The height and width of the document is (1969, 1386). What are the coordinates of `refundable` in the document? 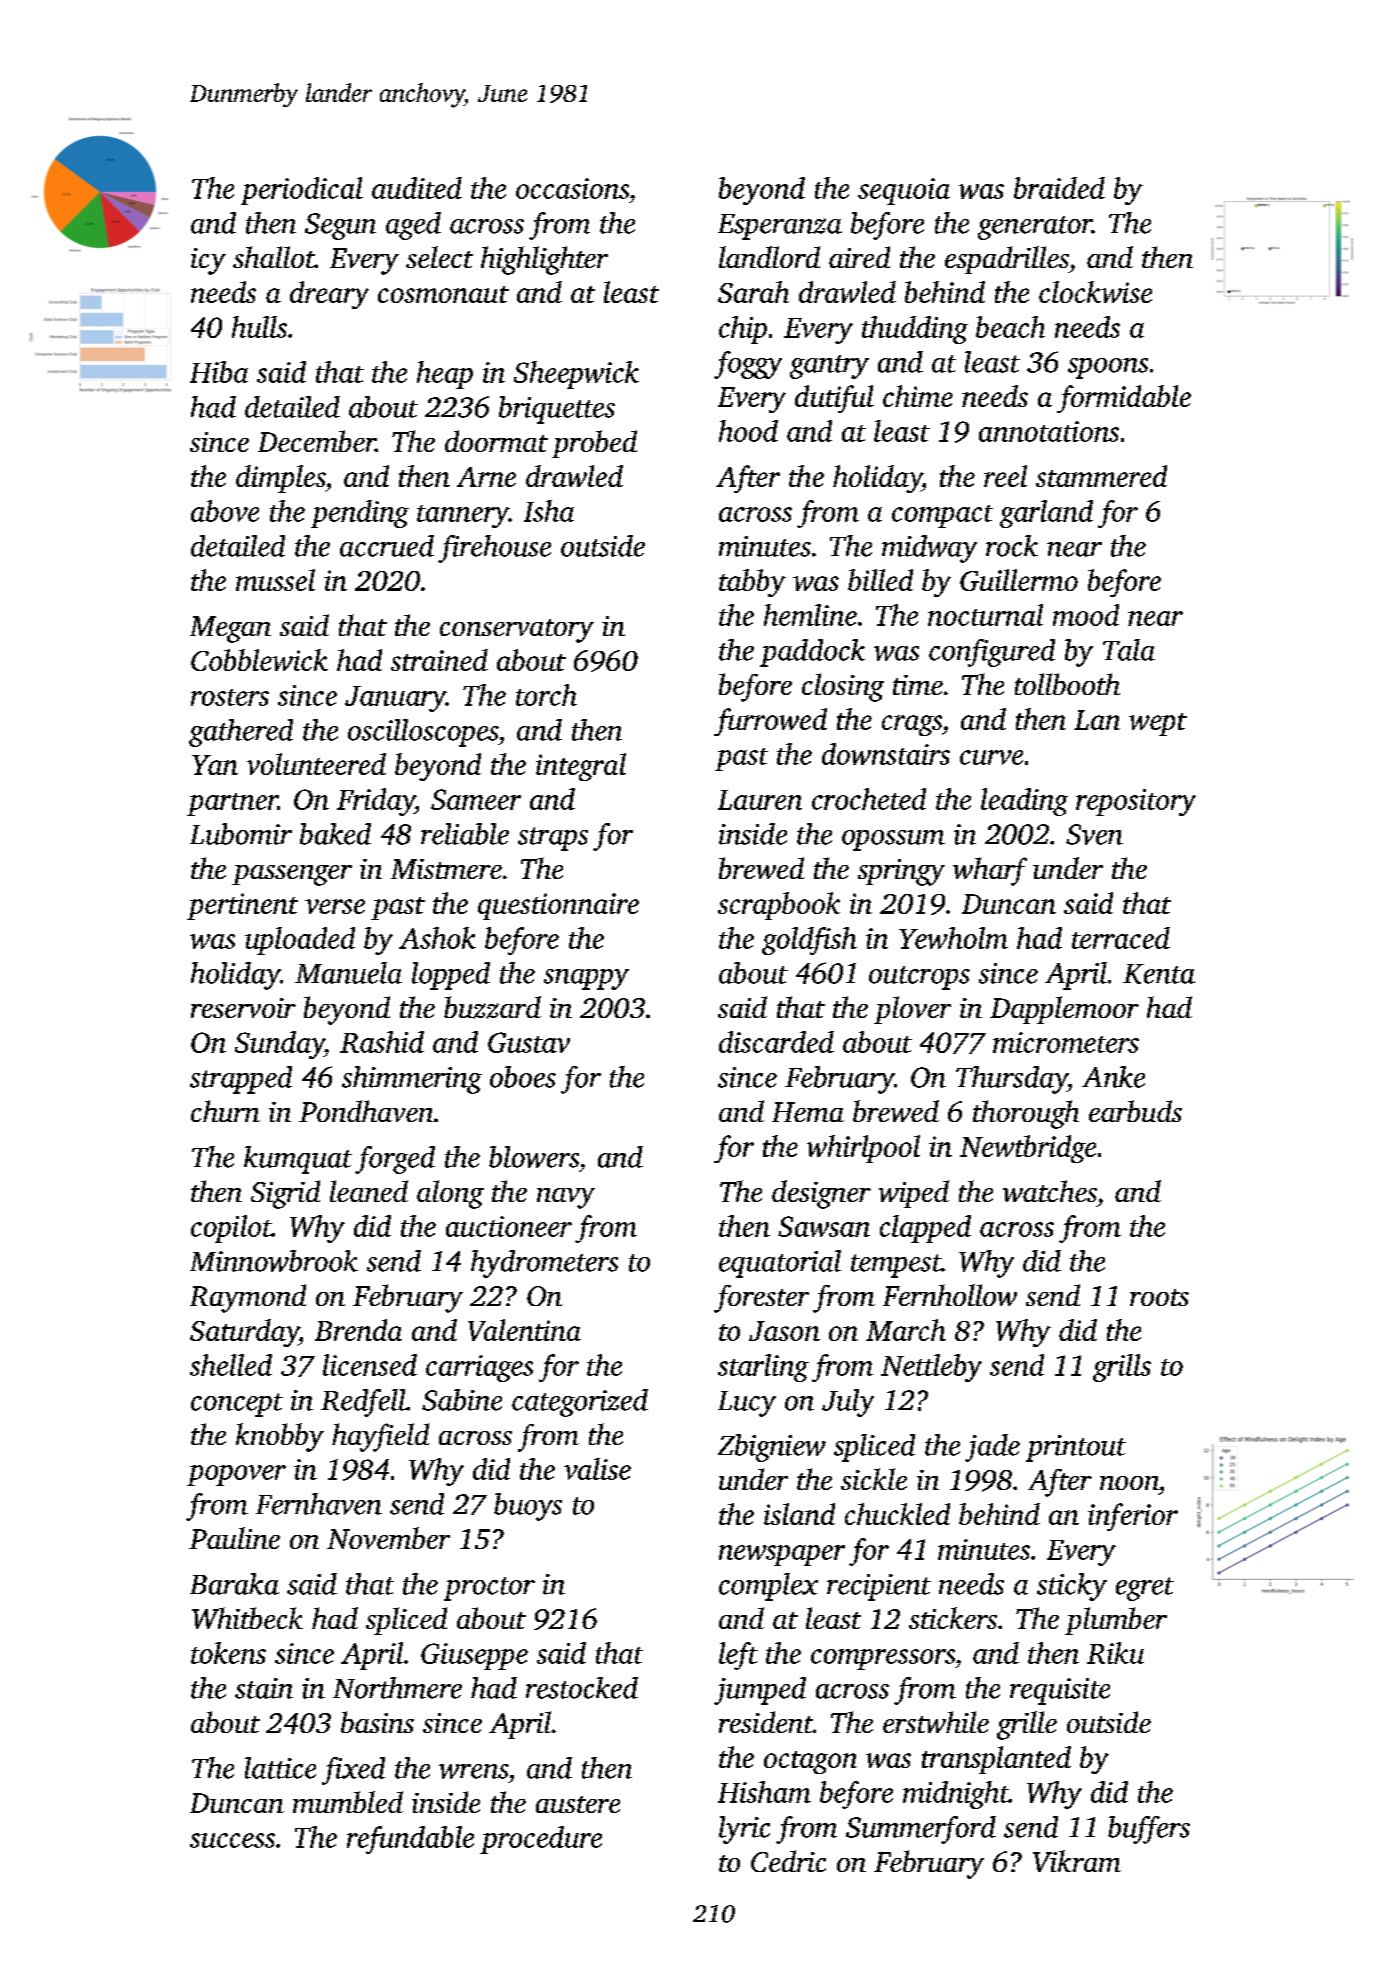 It's located at (410, 1840).
